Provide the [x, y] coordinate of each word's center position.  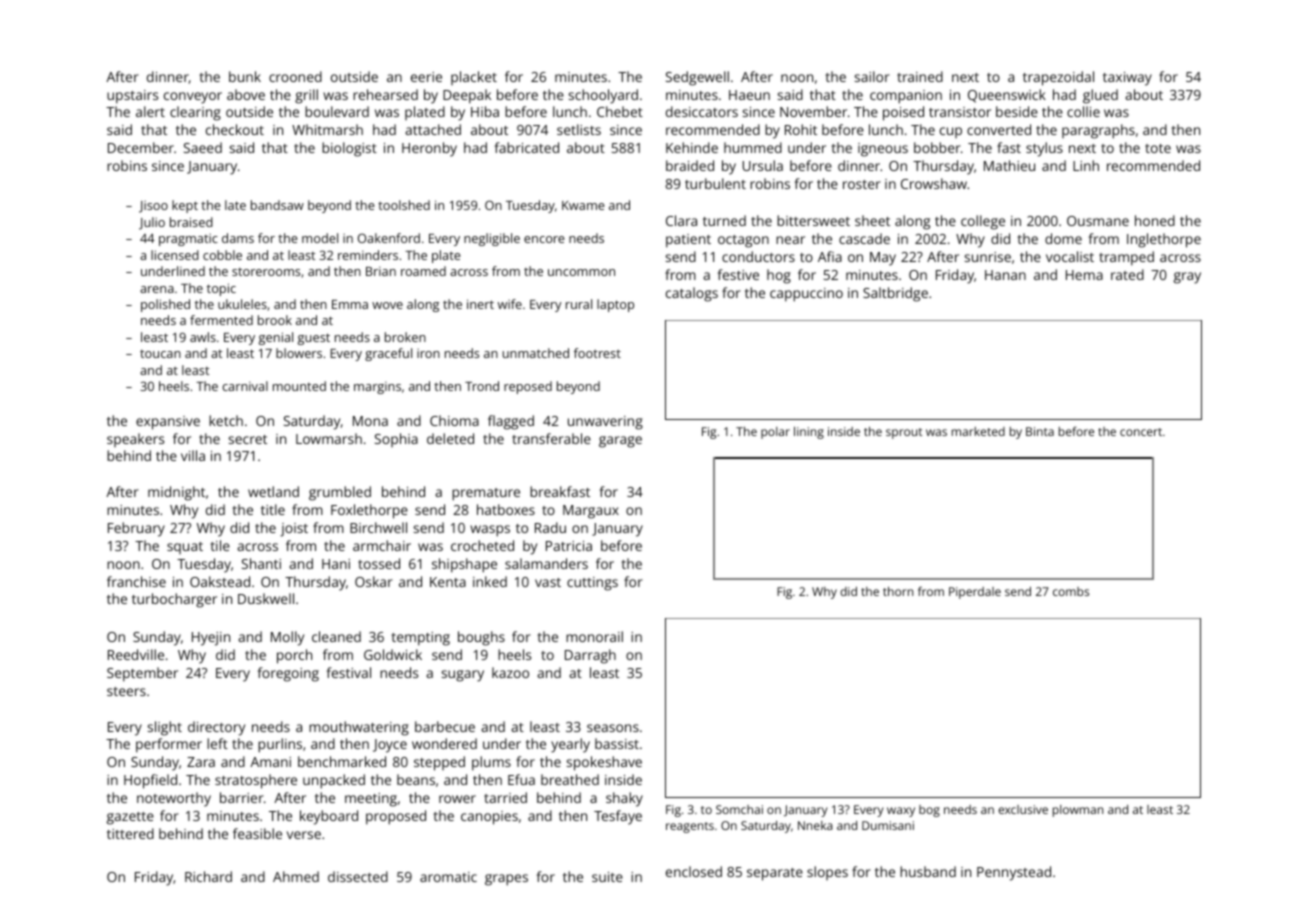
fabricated [527, 147]
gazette [130, 818]
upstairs [132, 97]
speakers [135, 440]
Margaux [591, 512]
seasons [613, 728]
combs [1071, 591]
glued [1100, 96]
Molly [287, 638]
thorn [898, 591]
